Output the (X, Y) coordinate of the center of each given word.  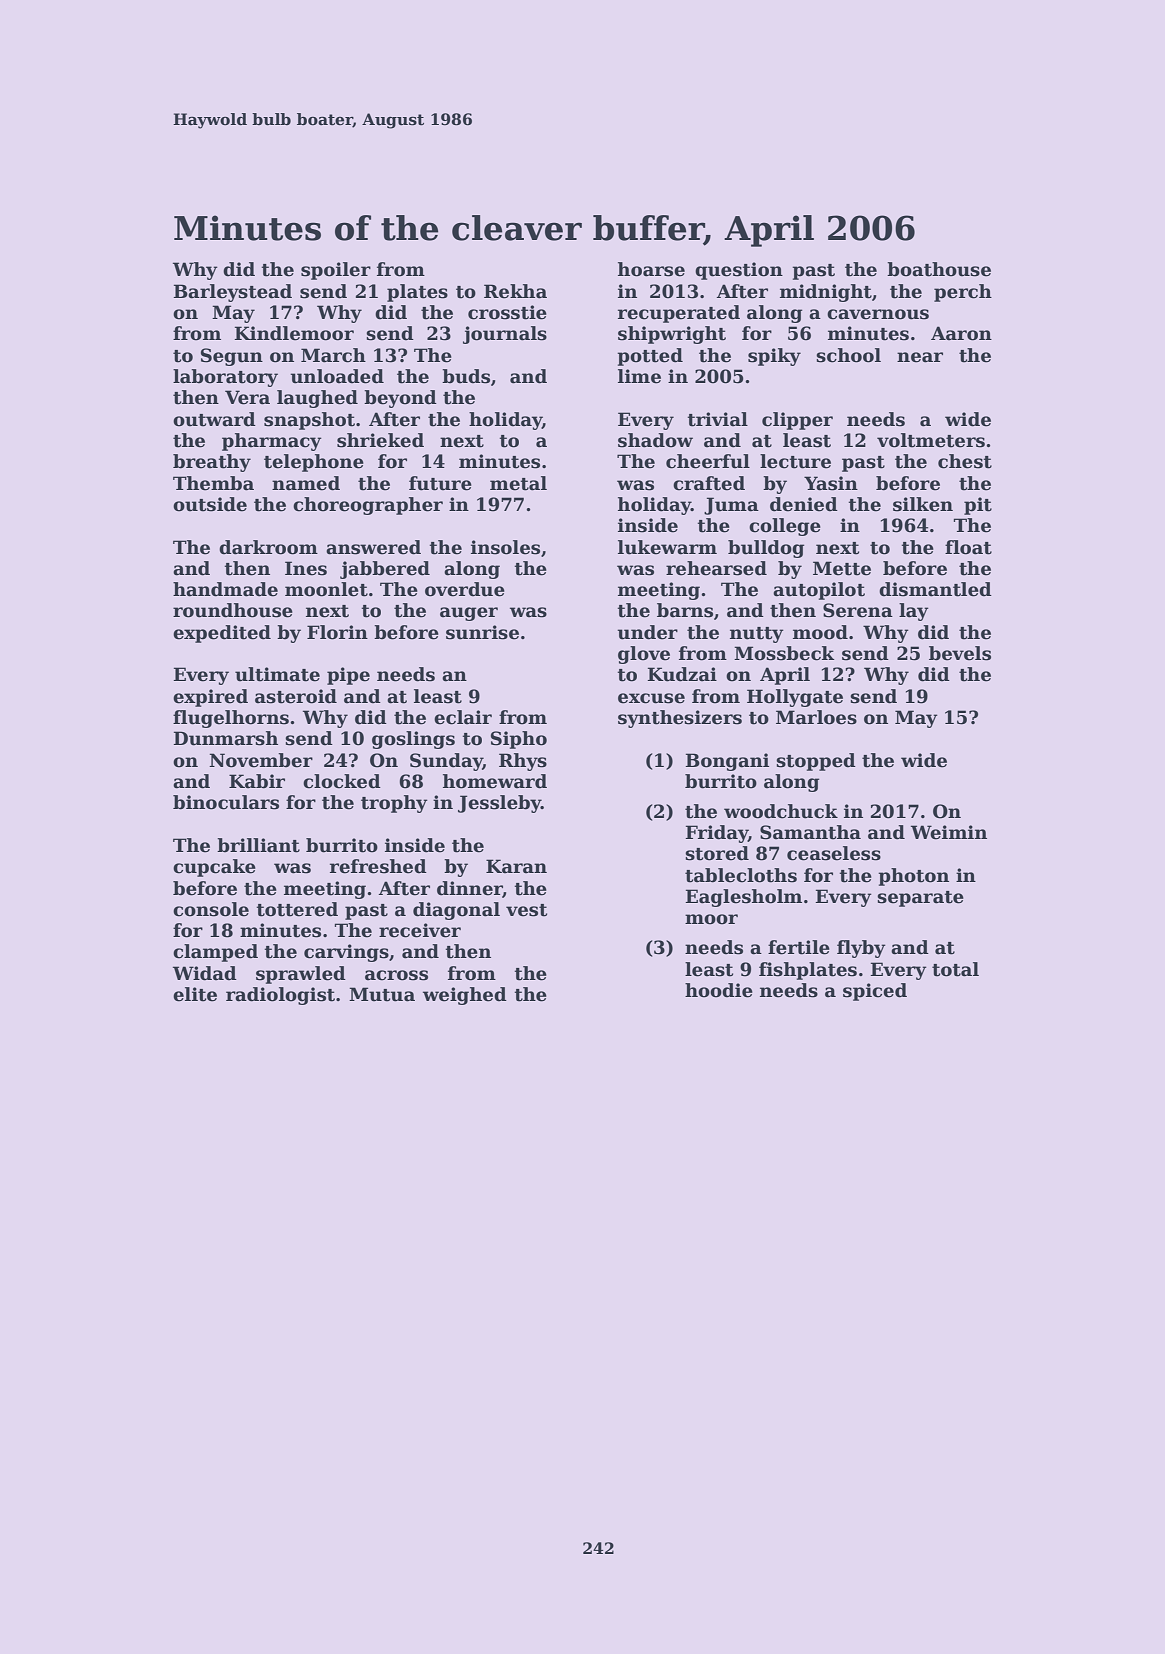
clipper (797, 421)
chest (965, 461)
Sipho (519, 740)
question (739, 271)
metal (518, 483)
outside (210, 504)
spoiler (336, 271)
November (261, 760)
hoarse (651, 269)
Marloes (816, 717)
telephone (314, 463)
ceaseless (834, 853)
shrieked (380, 440)
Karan (516, 866)
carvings (346, 953)
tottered (297, 909)
